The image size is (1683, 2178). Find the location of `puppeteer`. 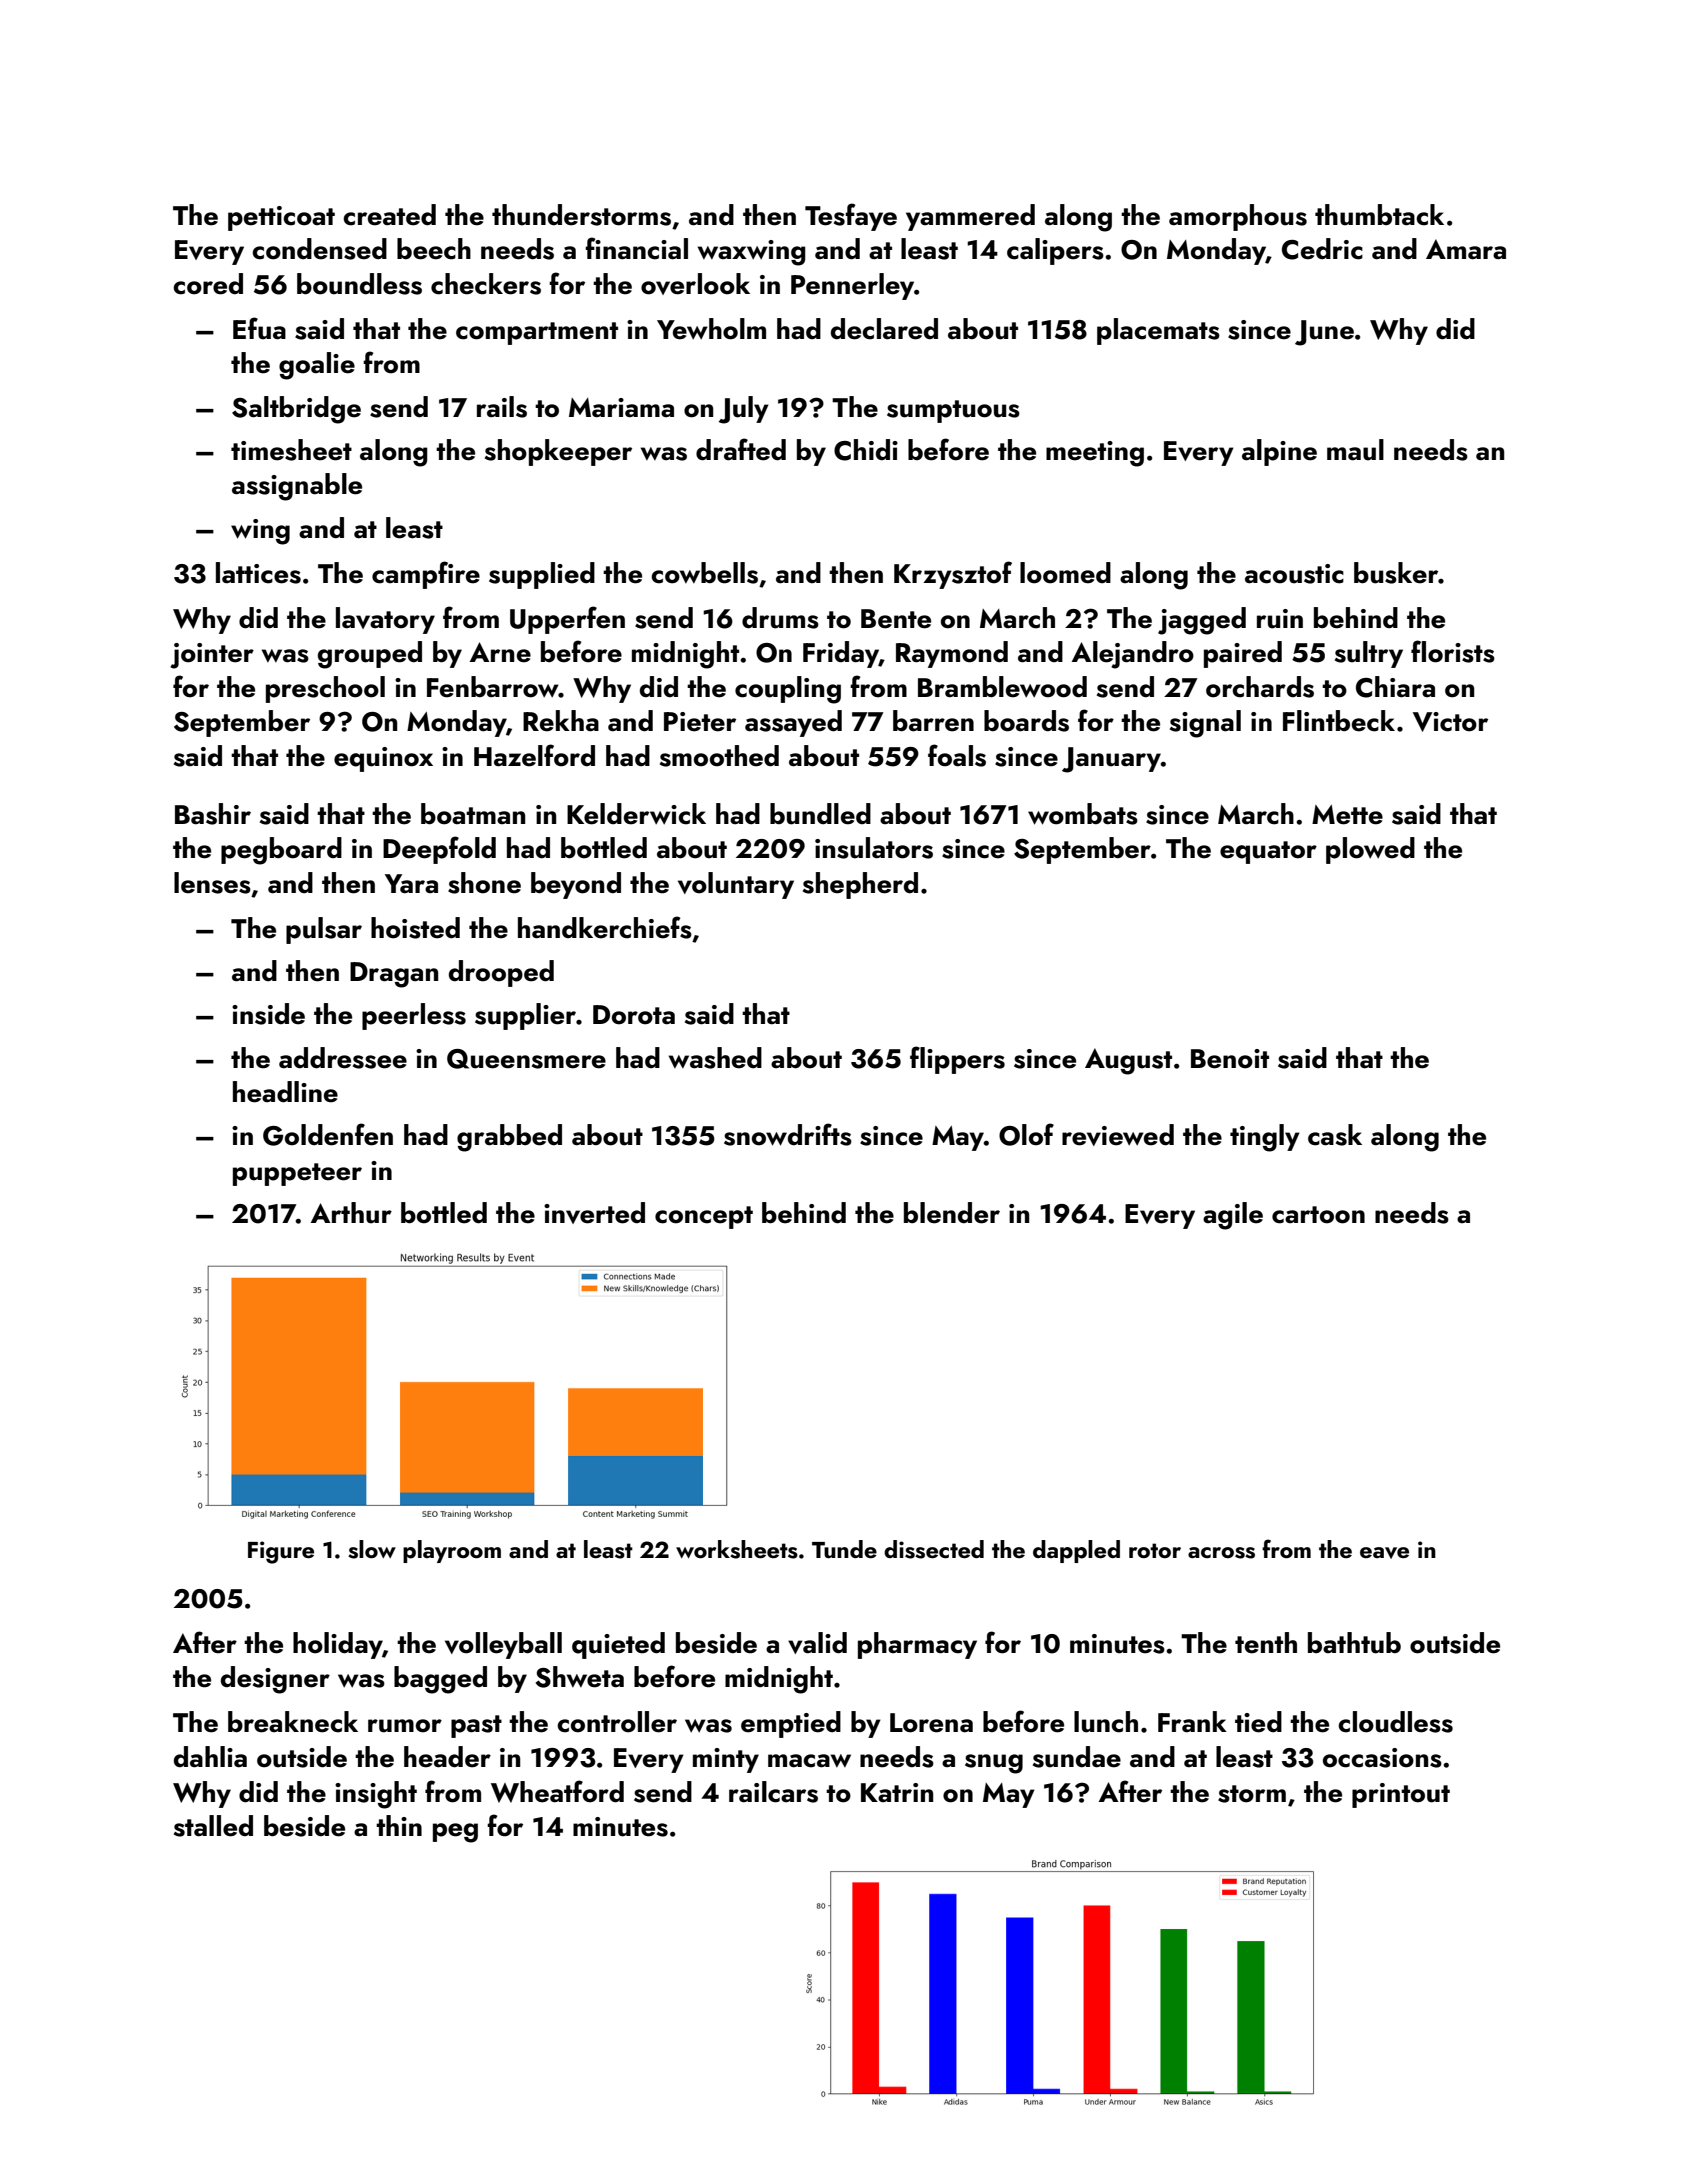

puppeteer is located at coordinates (297, 1174).
